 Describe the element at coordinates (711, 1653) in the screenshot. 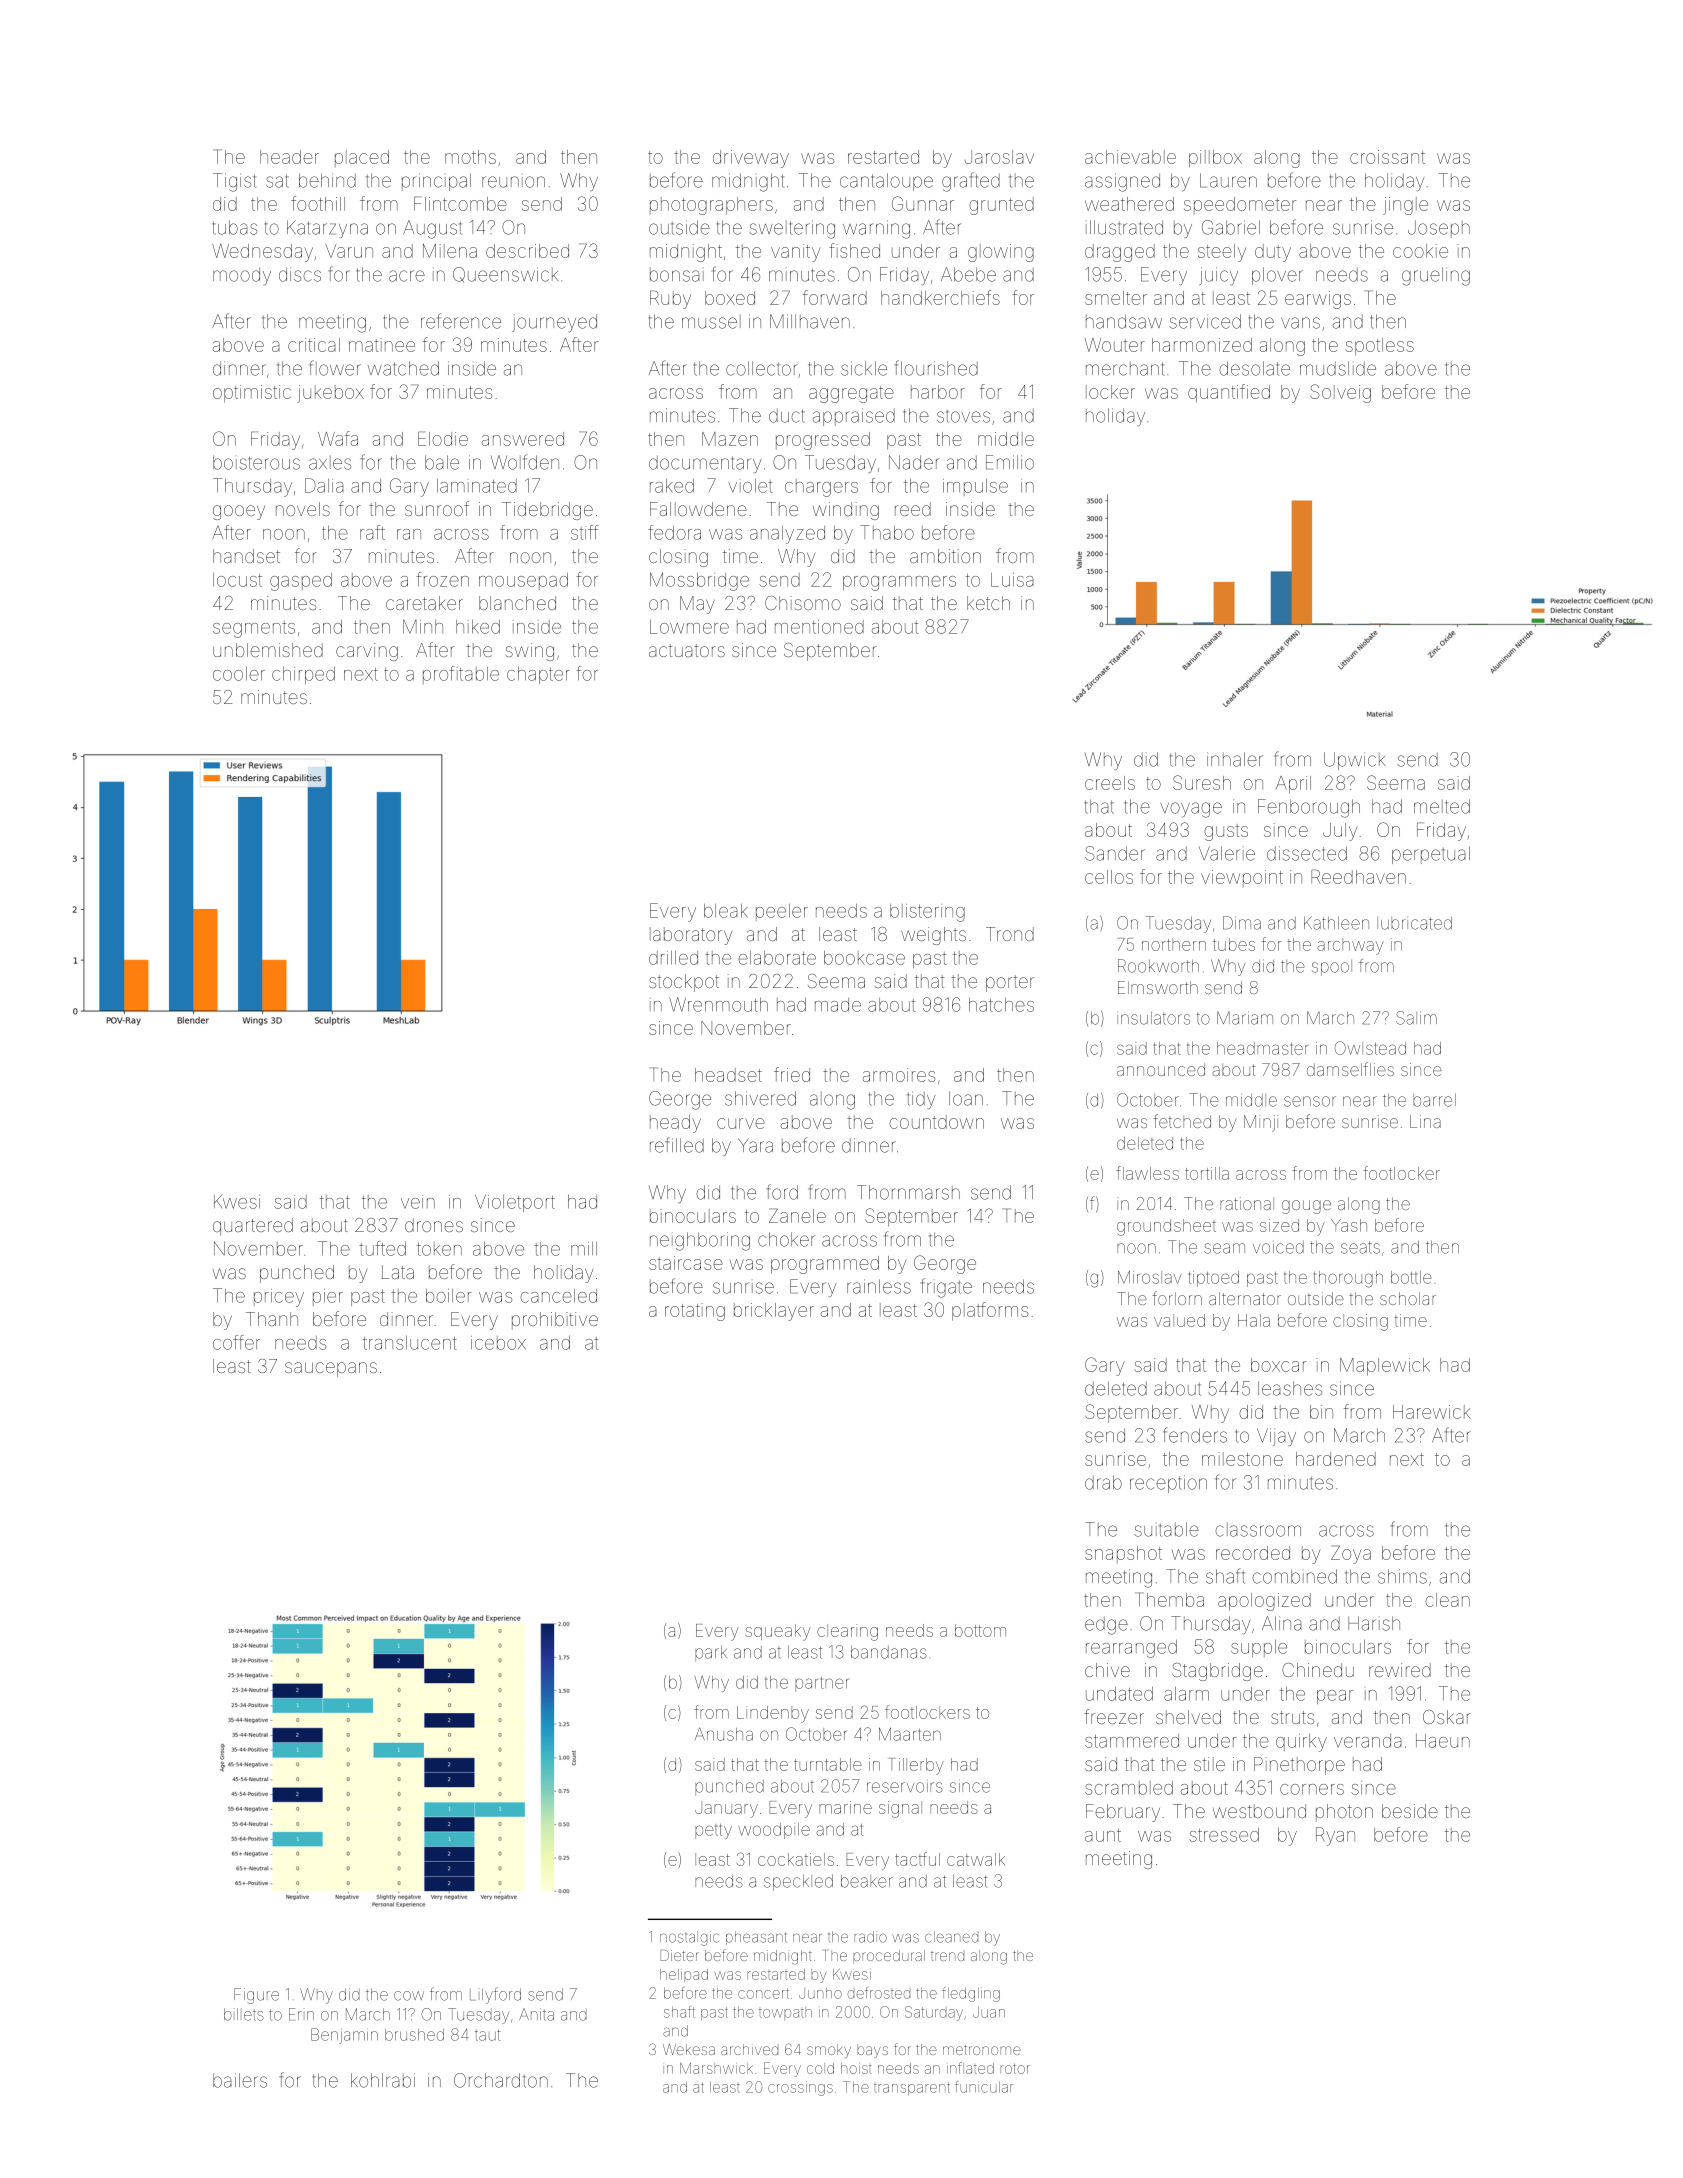

I see `park` at that location.
